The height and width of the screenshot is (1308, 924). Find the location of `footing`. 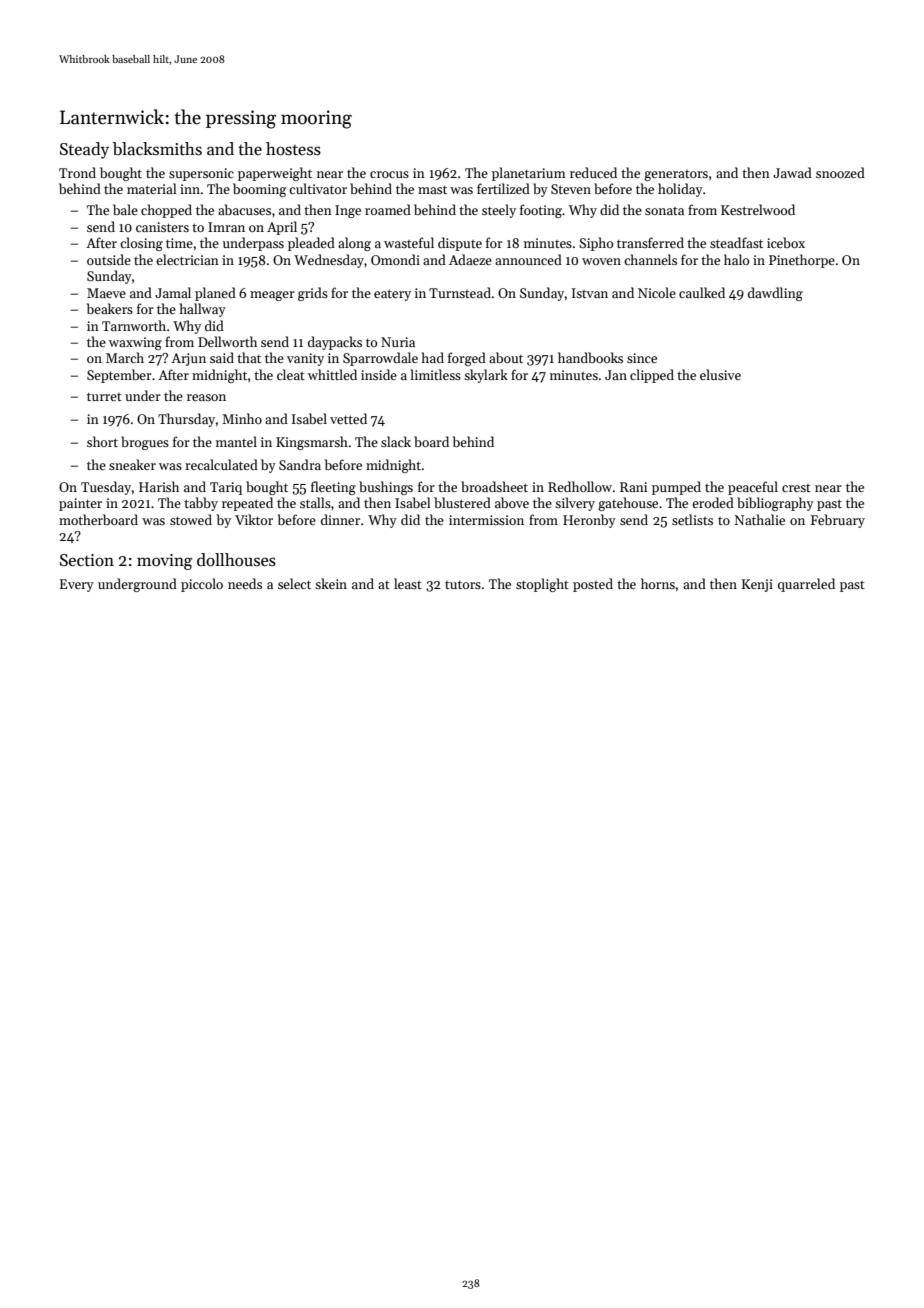

footing is located at coordinates (541, 211).
